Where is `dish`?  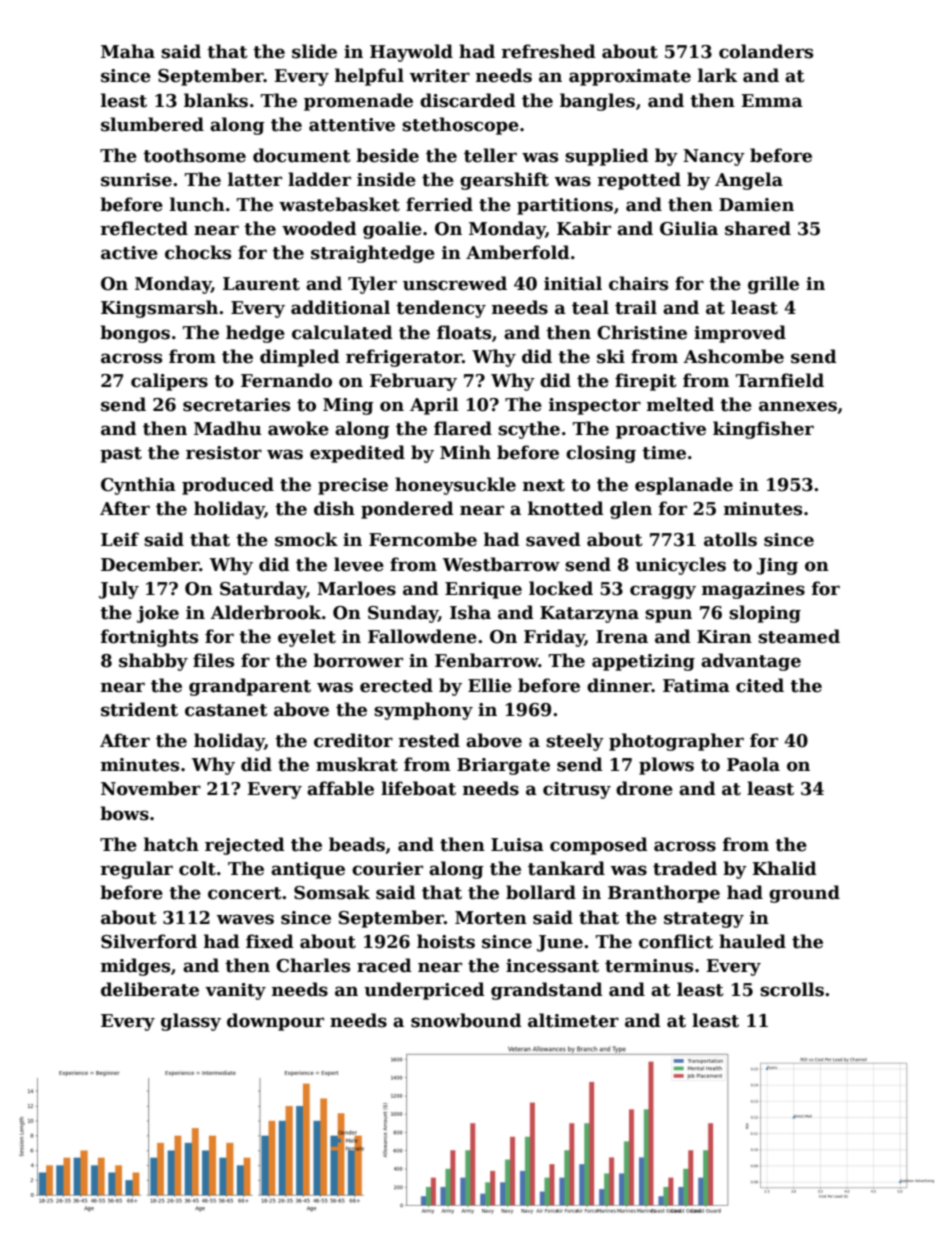
dish is located at coordinates (334, 508).
